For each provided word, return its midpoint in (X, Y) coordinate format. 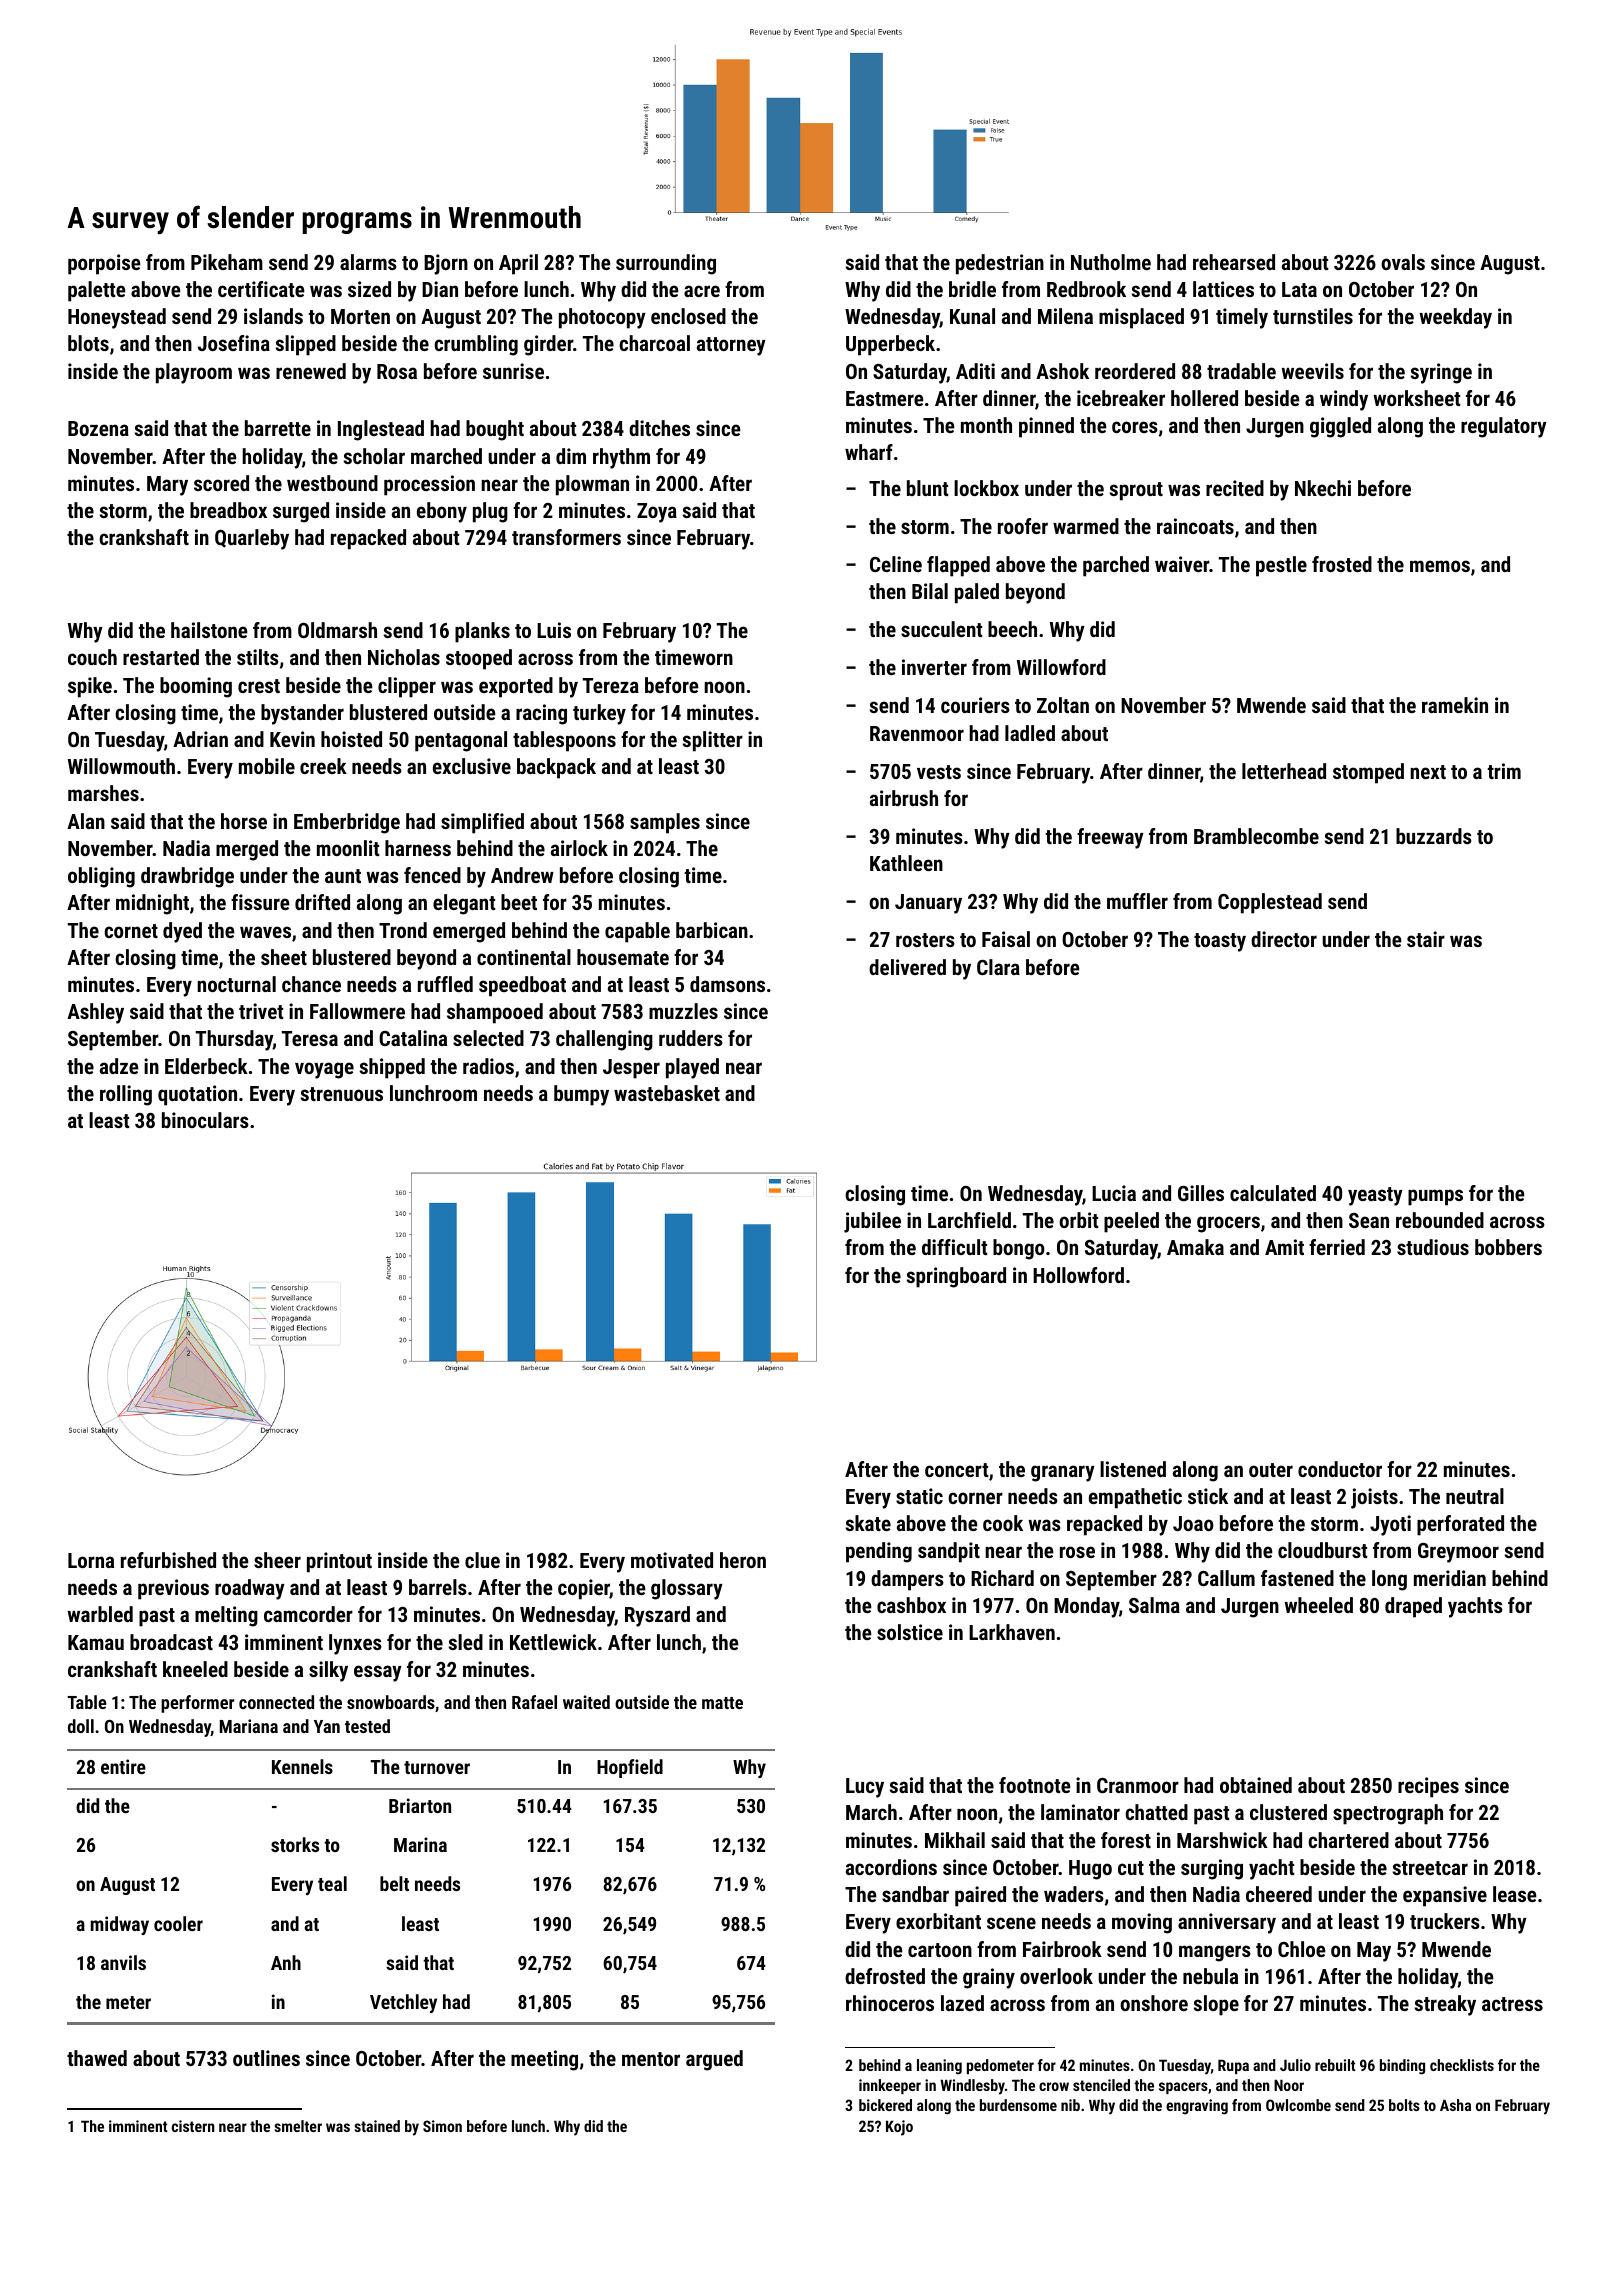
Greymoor (1458, 1553)
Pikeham (227, 262)
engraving (1197, 2107)
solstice (910, 1632)
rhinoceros (890, 2003)
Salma (1154, 1605)
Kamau (96, 1642)
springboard (956, 1277)
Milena (1065, 316)
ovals (1403, 262)
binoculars (205, 1120)
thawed (97, 2058)
